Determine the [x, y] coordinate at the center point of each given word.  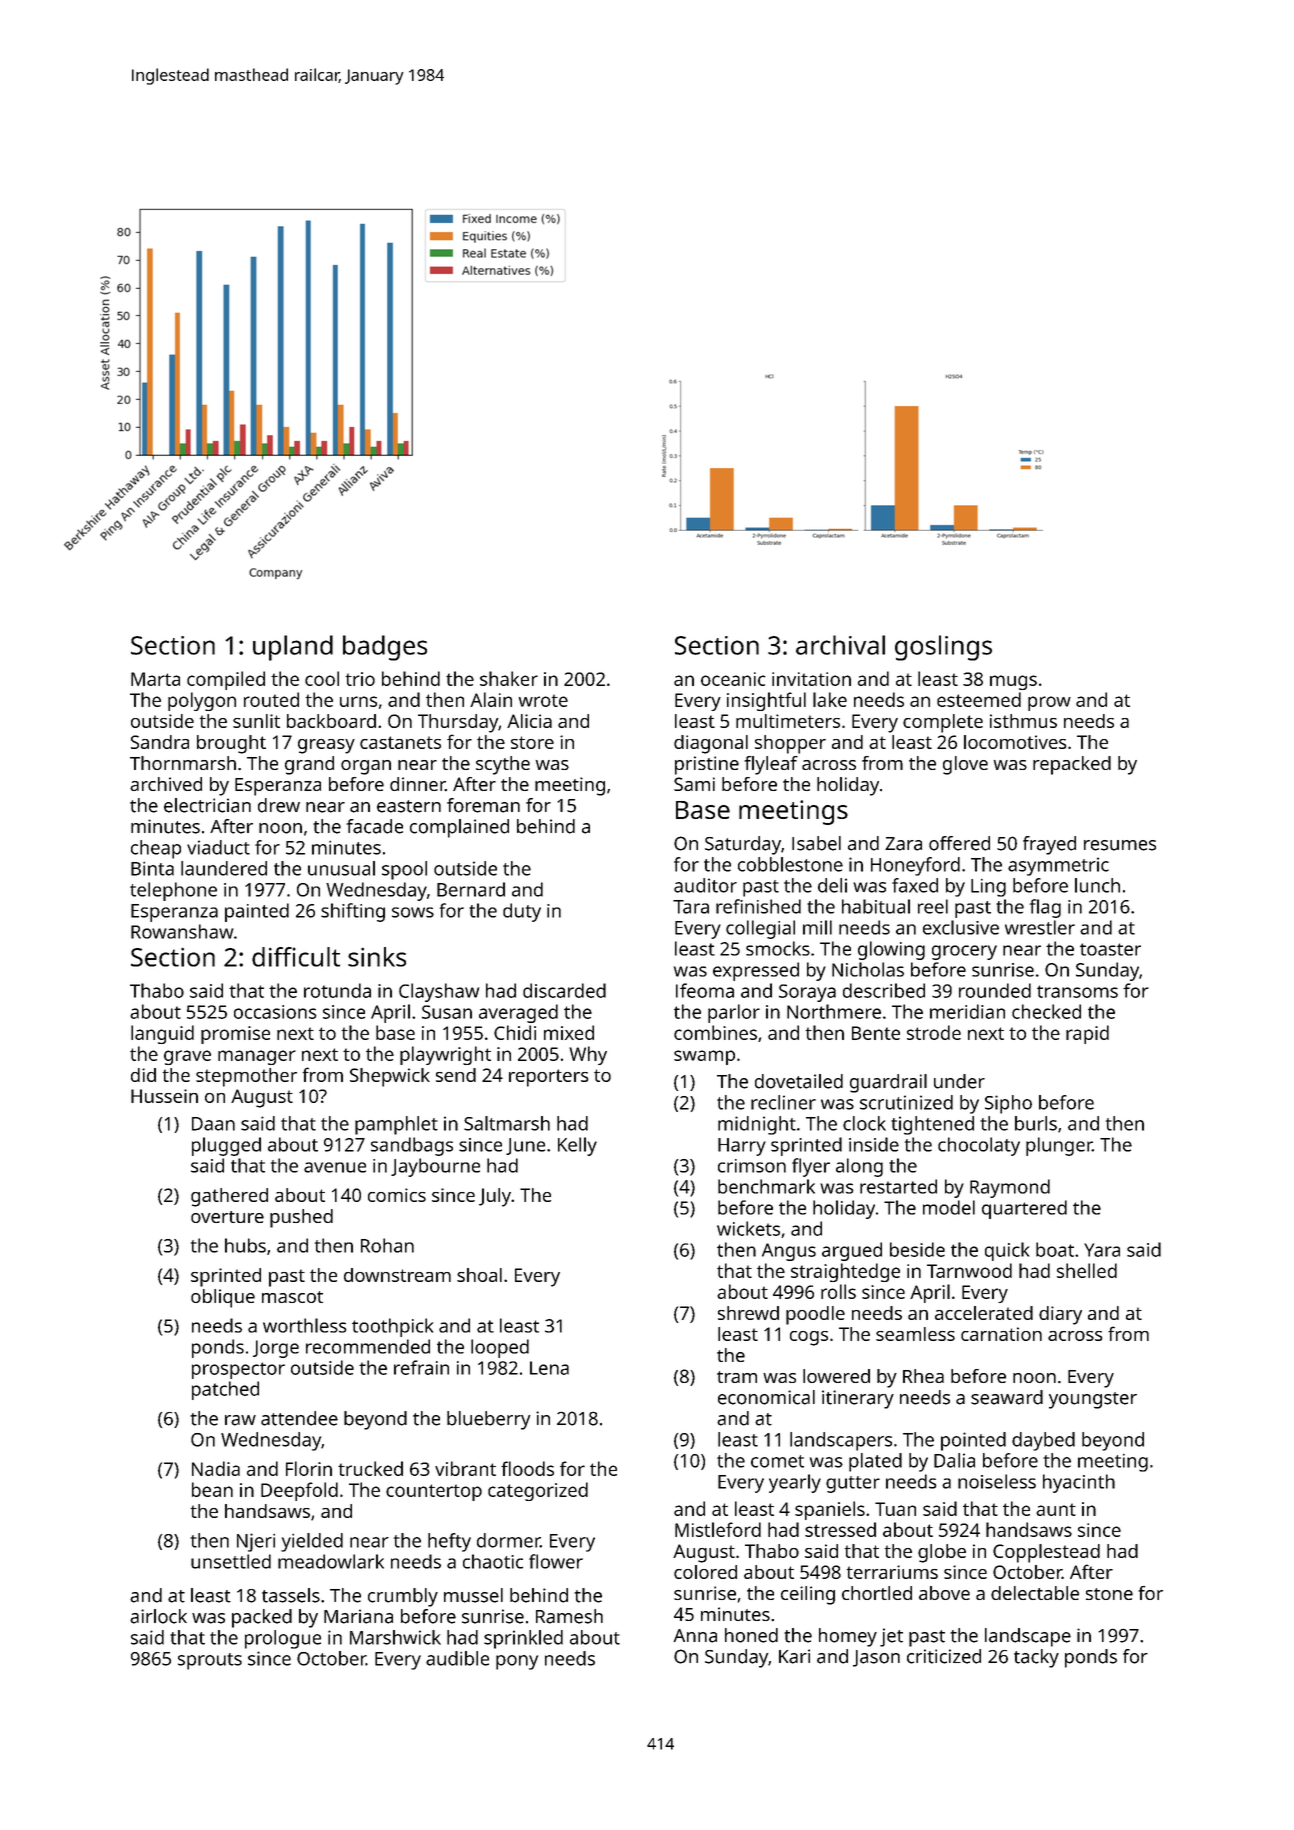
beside [917, 1249]
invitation [811, 679]
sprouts [210, 1661]
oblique [223, 1298]
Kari [794, 1656]
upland [293, 648]
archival [840, 645]
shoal [479, 1275]
